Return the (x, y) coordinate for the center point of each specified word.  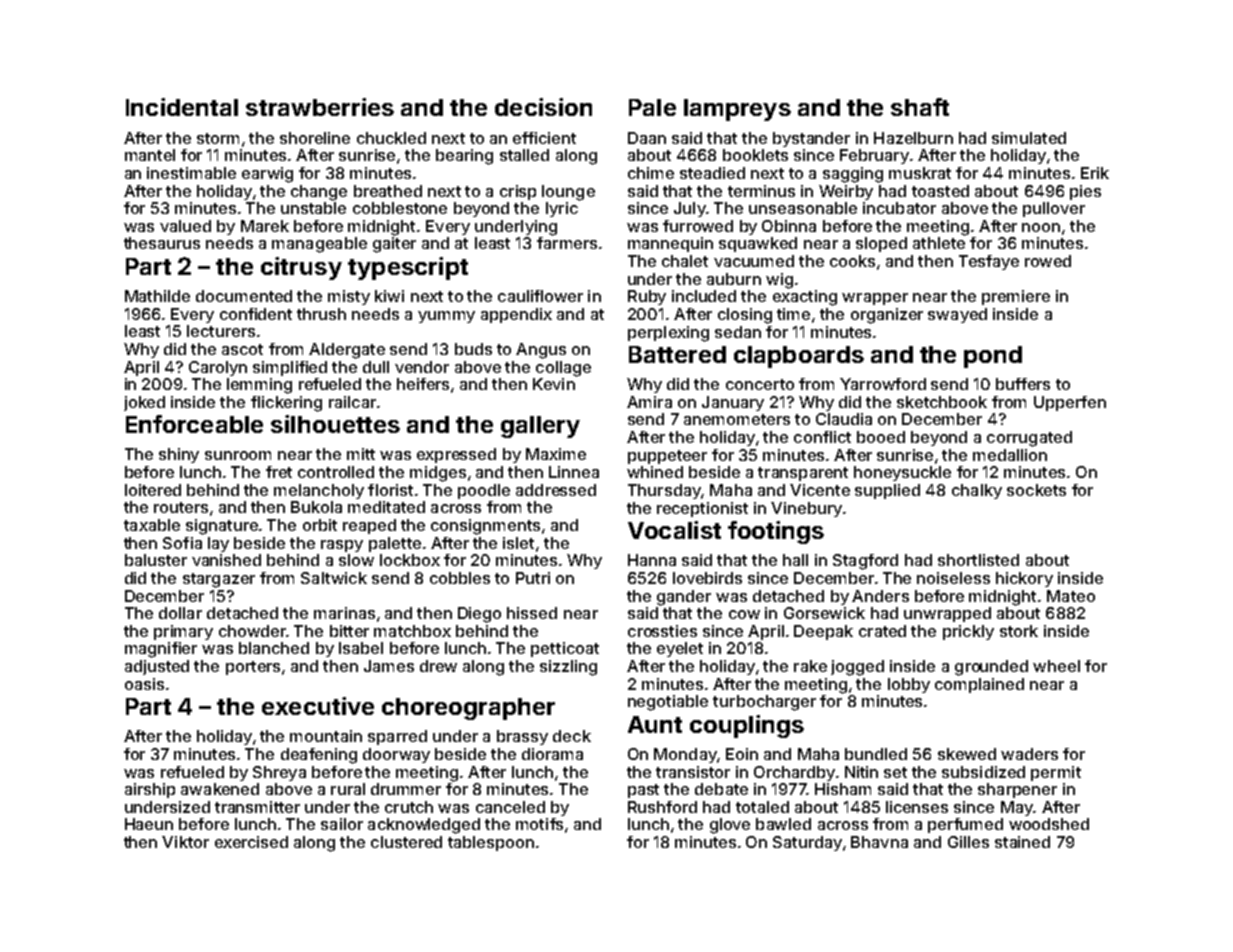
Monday (685, 755)
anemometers (737, 419)
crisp (518, 192)
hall (795, 560)
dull (376, 367)
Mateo (1071, 596)
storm (218, 138)
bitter (349, 631)
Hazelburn (913, 138)
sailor (342, 824)
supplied (887, 491)
